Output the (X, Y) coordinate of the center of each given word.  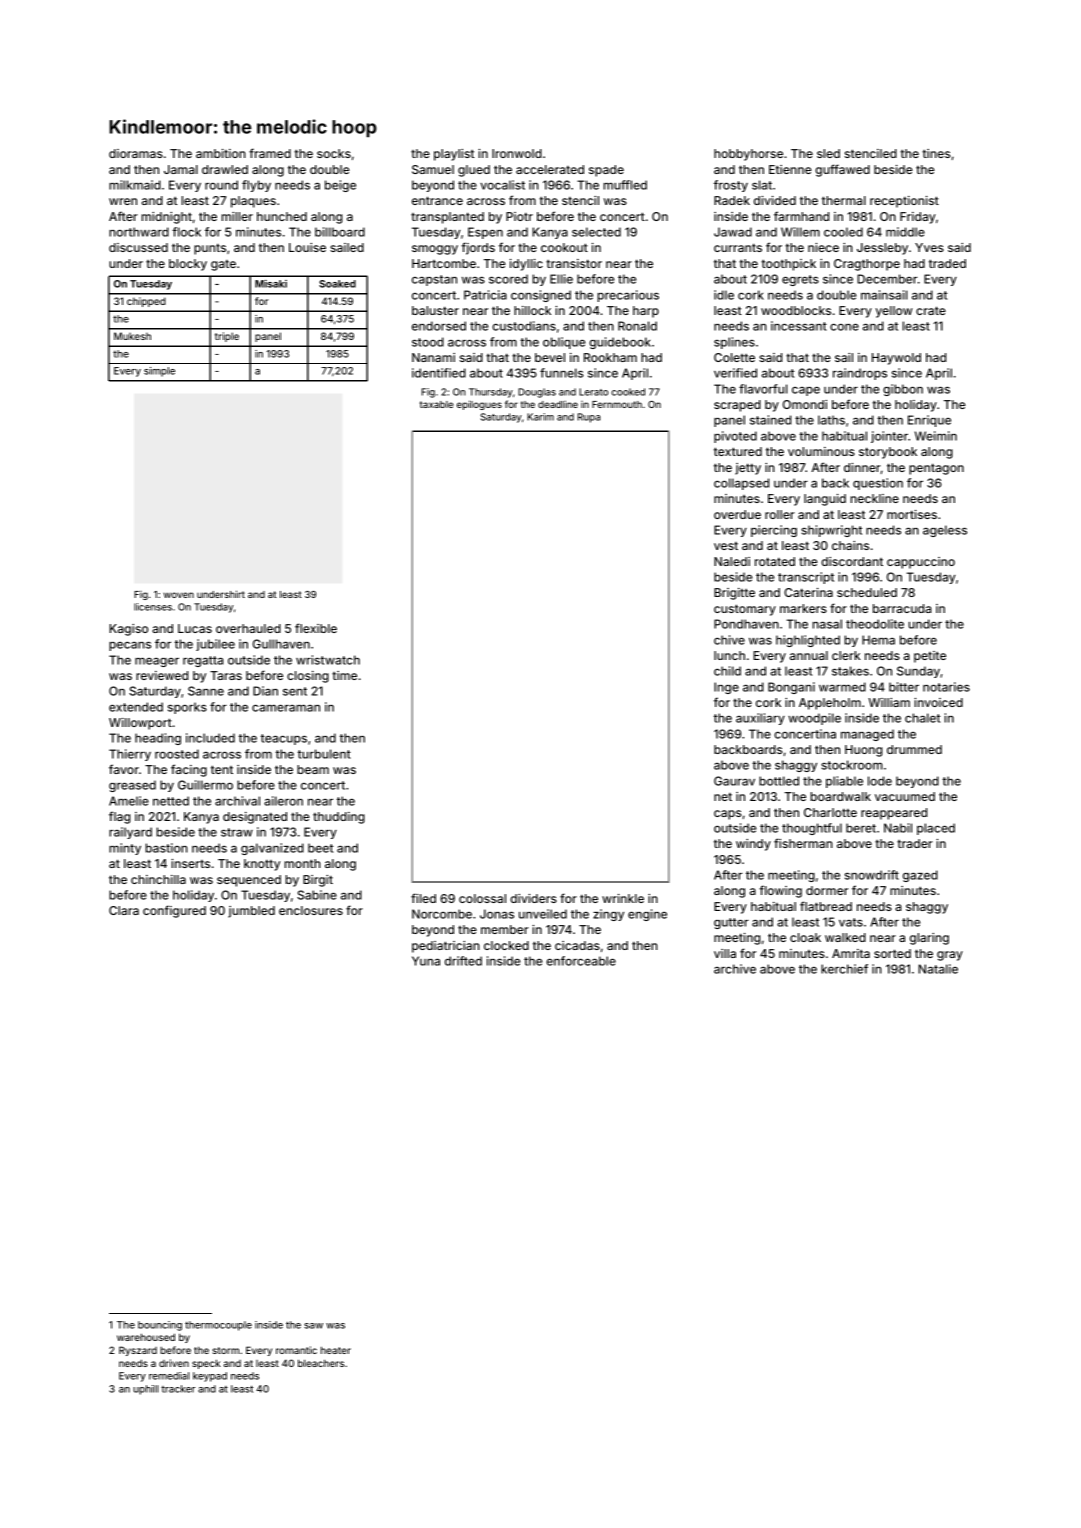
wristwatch (328, 660)
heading (158, 739)
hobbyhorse (748, 155)
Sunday (918, 672)
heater (336, 1350)
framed (270, 153)
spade (606, 171)
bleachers (321, 1363)
